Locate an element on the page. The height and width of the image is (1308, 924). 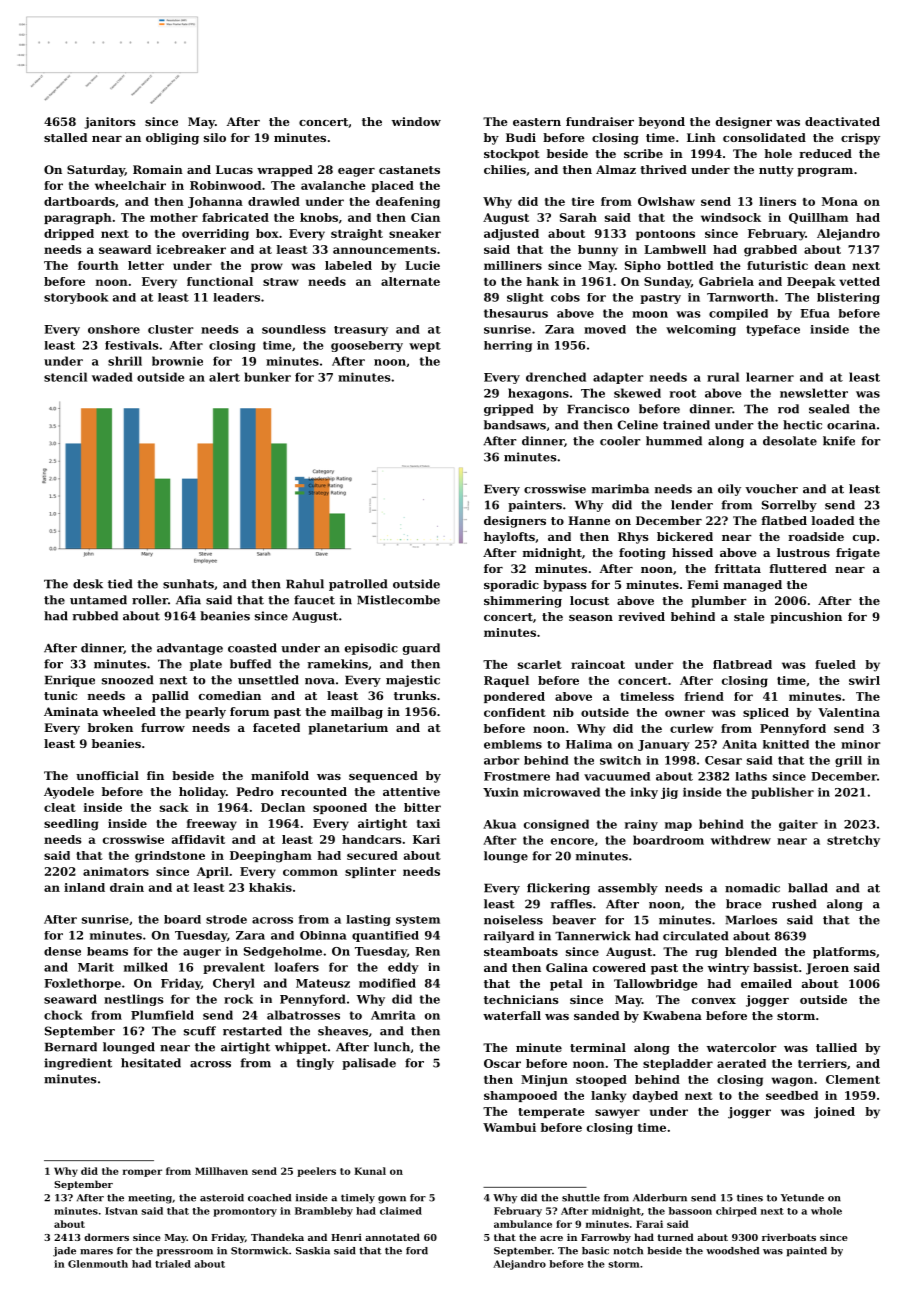
Lucas is located at coordinates (234, 169).
